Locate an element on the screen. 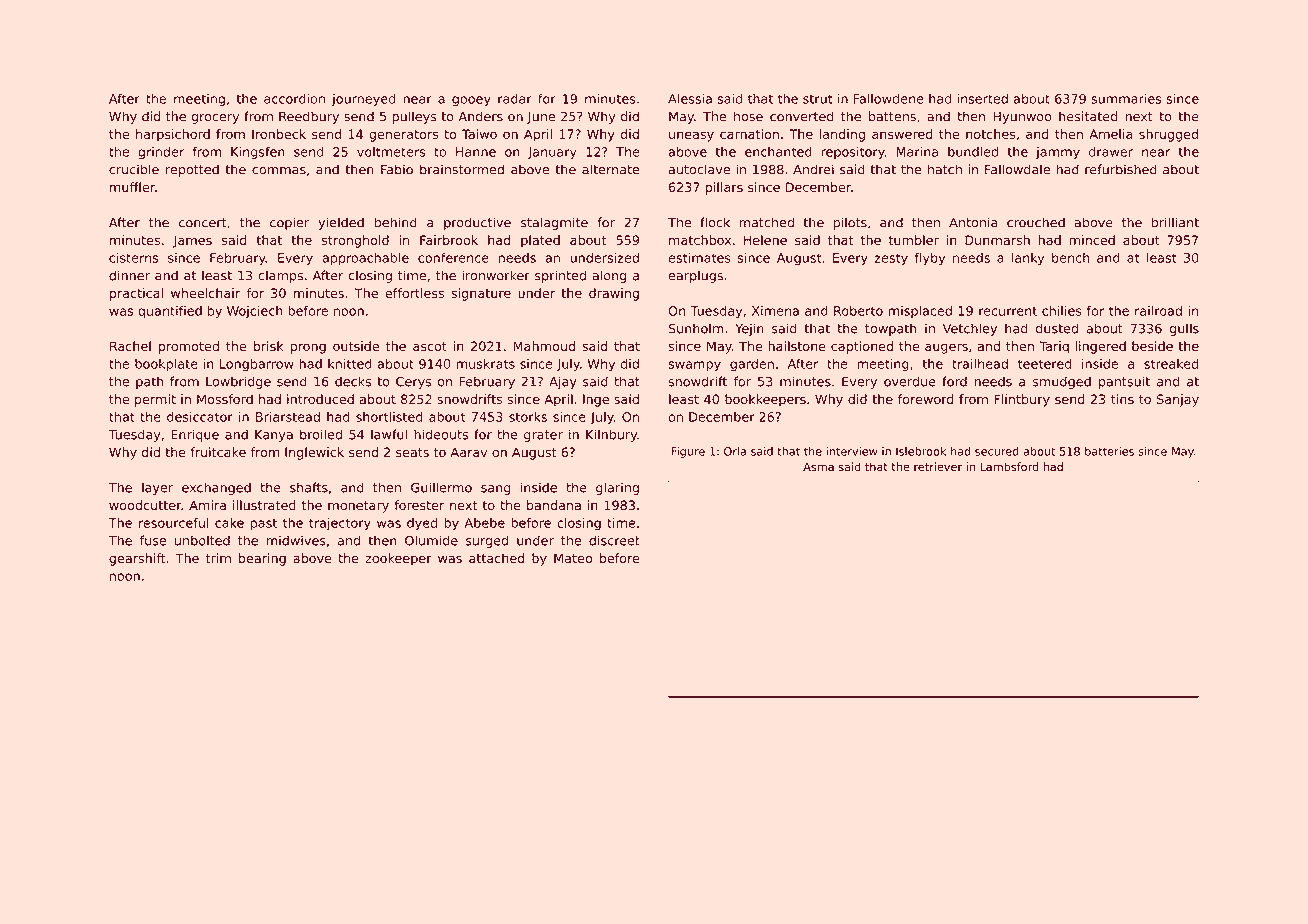 The image size is (1308, 924). smudged is located at coordinates (1062, 382).
